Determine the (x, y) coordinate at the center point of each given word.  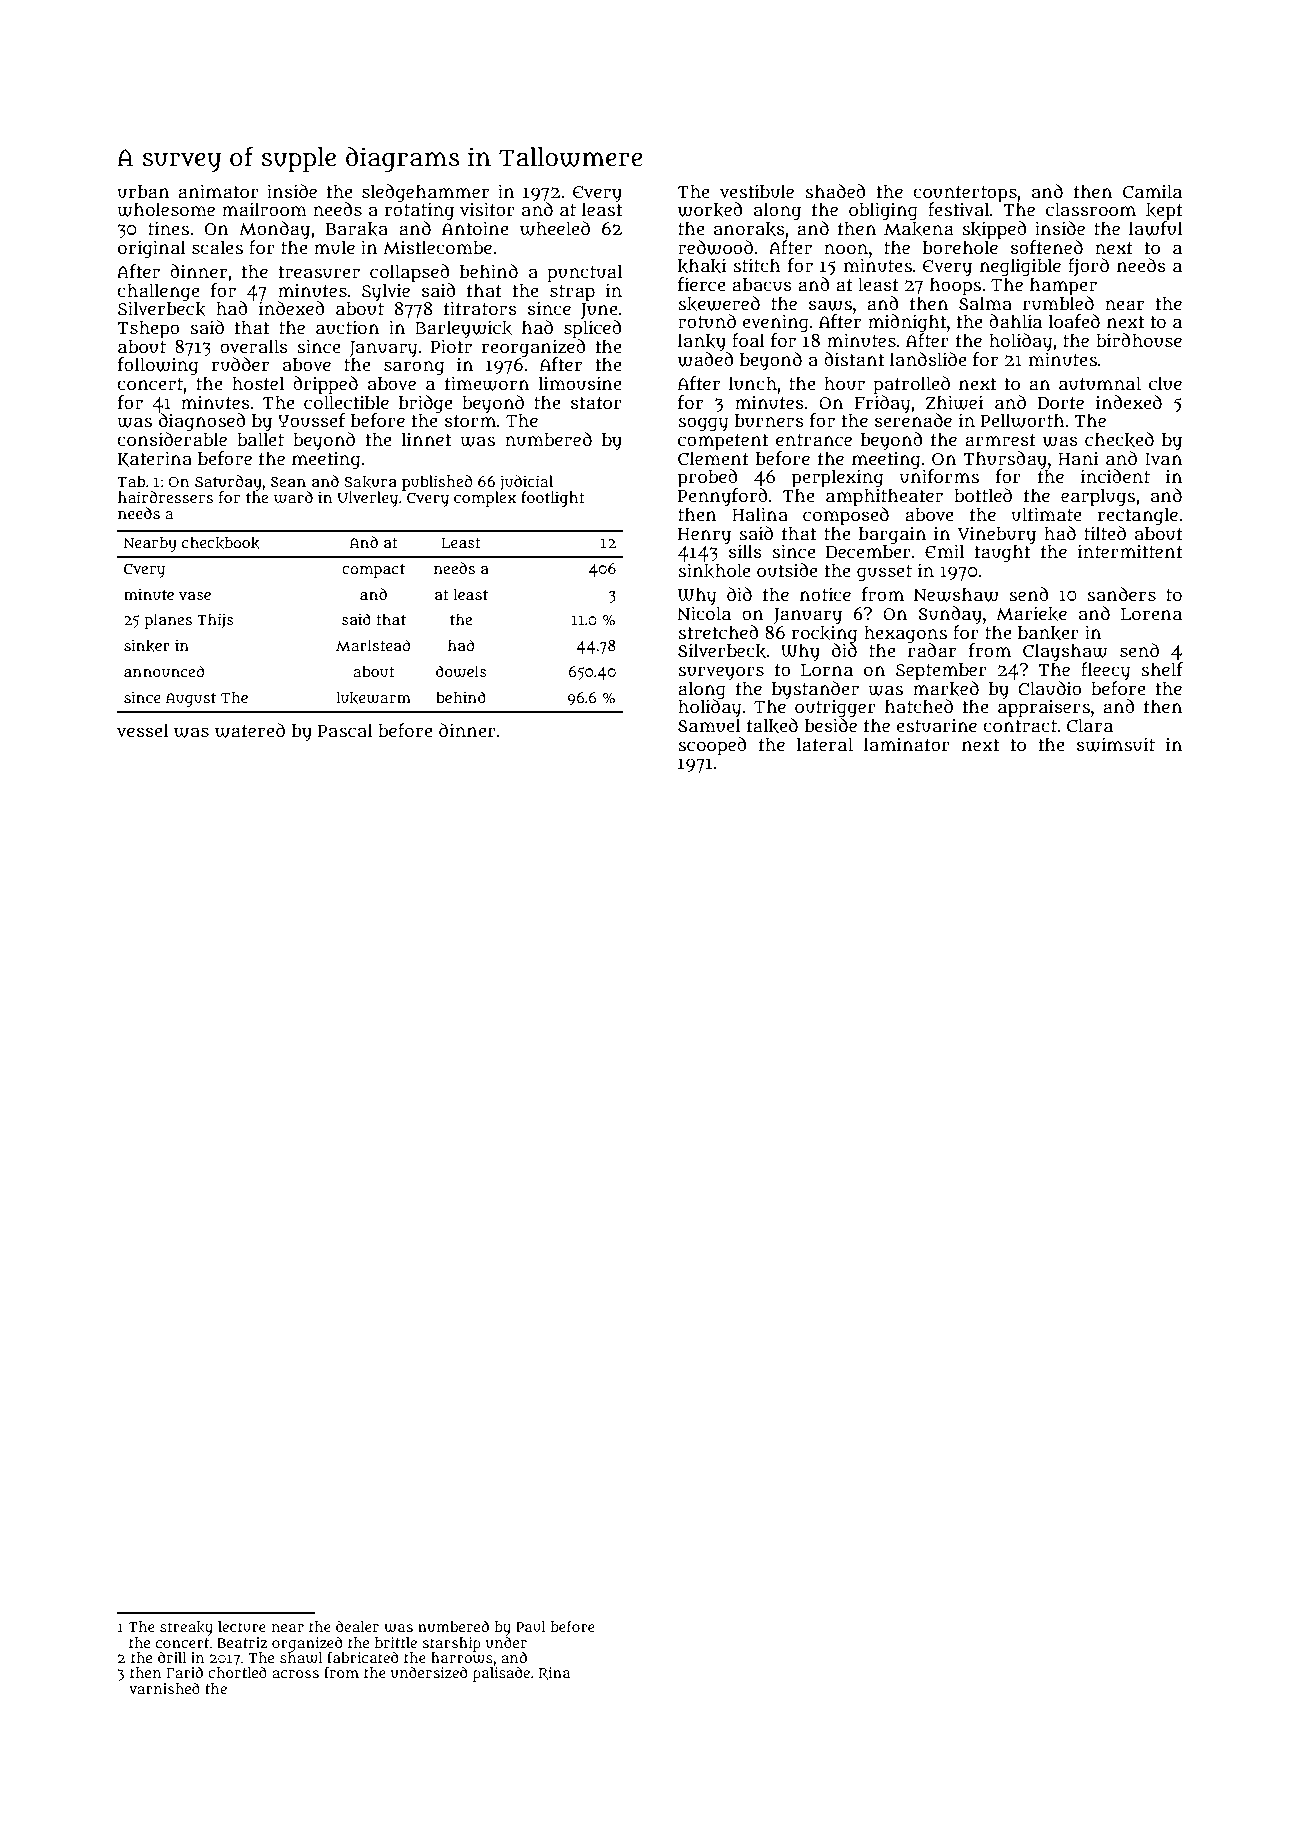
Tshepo (148, 329)
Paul (531, 1626)
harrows (462, 1658)
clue (1165, 383)
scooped (712, 746)
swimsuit (1116, 744)
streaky (186, 1628)
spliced (593, 329)
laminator (907, 744)
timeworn (487, 383)
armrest (1000, 440)
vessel (143, 730)
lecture (242, 1626)
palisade (501, 1674)
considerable (172, 439)
